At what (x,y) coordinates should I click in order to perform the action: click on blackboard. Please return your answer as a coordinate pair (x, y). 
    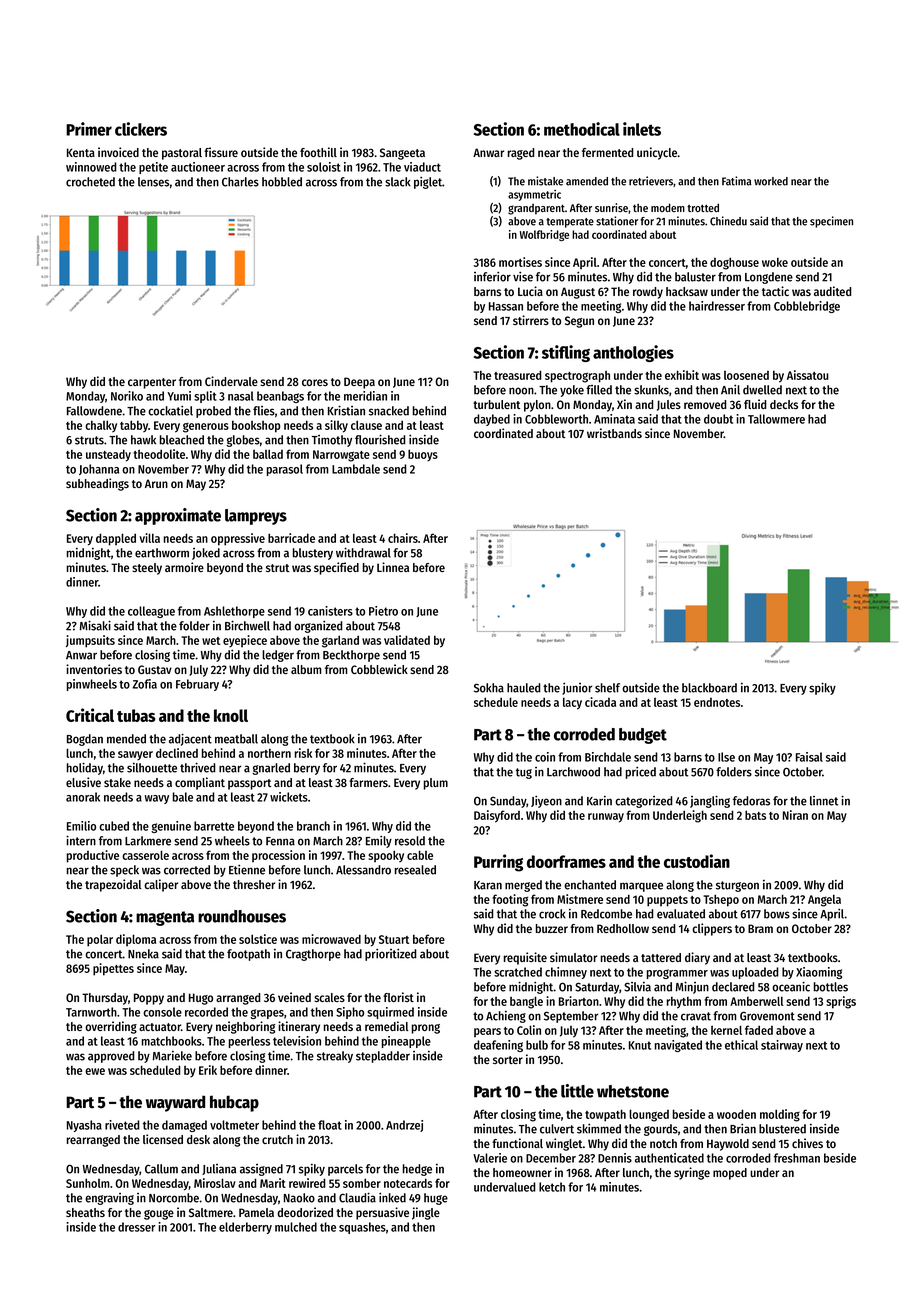
    Looking at the image, I should click on (709, 688).
